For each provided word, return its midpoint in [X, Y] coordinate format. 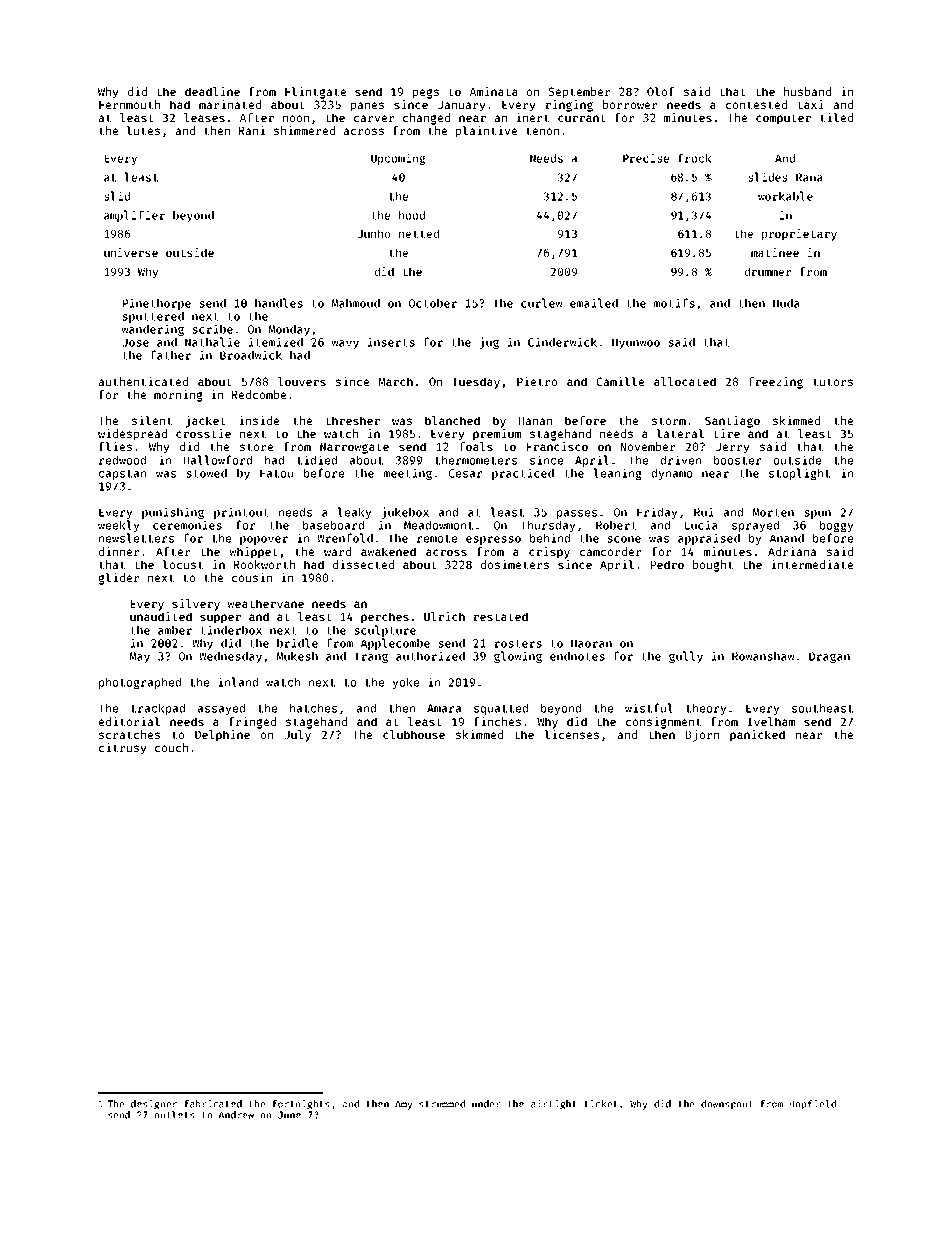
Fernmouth [129, 104]
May [140, 657]
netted [419, 233]
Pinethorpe [157, 304]
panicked [757, 736]
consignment [663, 723]
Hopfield [813, 1105]
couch [171, 747]
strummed [442, 1104]
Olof [661, 91]
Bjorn [702, 736]
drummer [768, 271]
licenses [571, 734]
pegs [426, 94]
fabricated [213, 1104]
